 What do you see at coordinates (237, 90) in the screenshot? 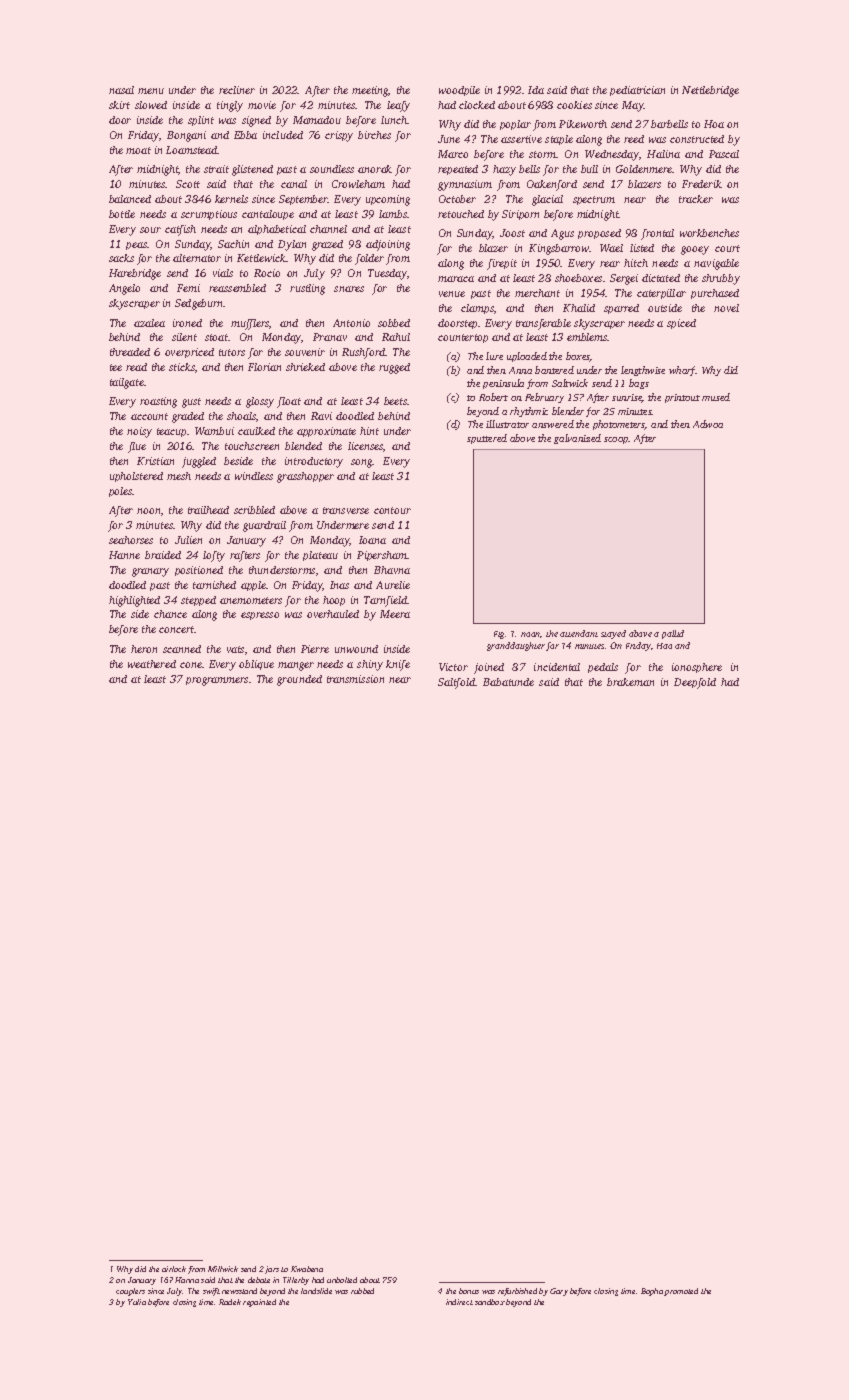
I see `recliner` at bounding box center [237, 90].
